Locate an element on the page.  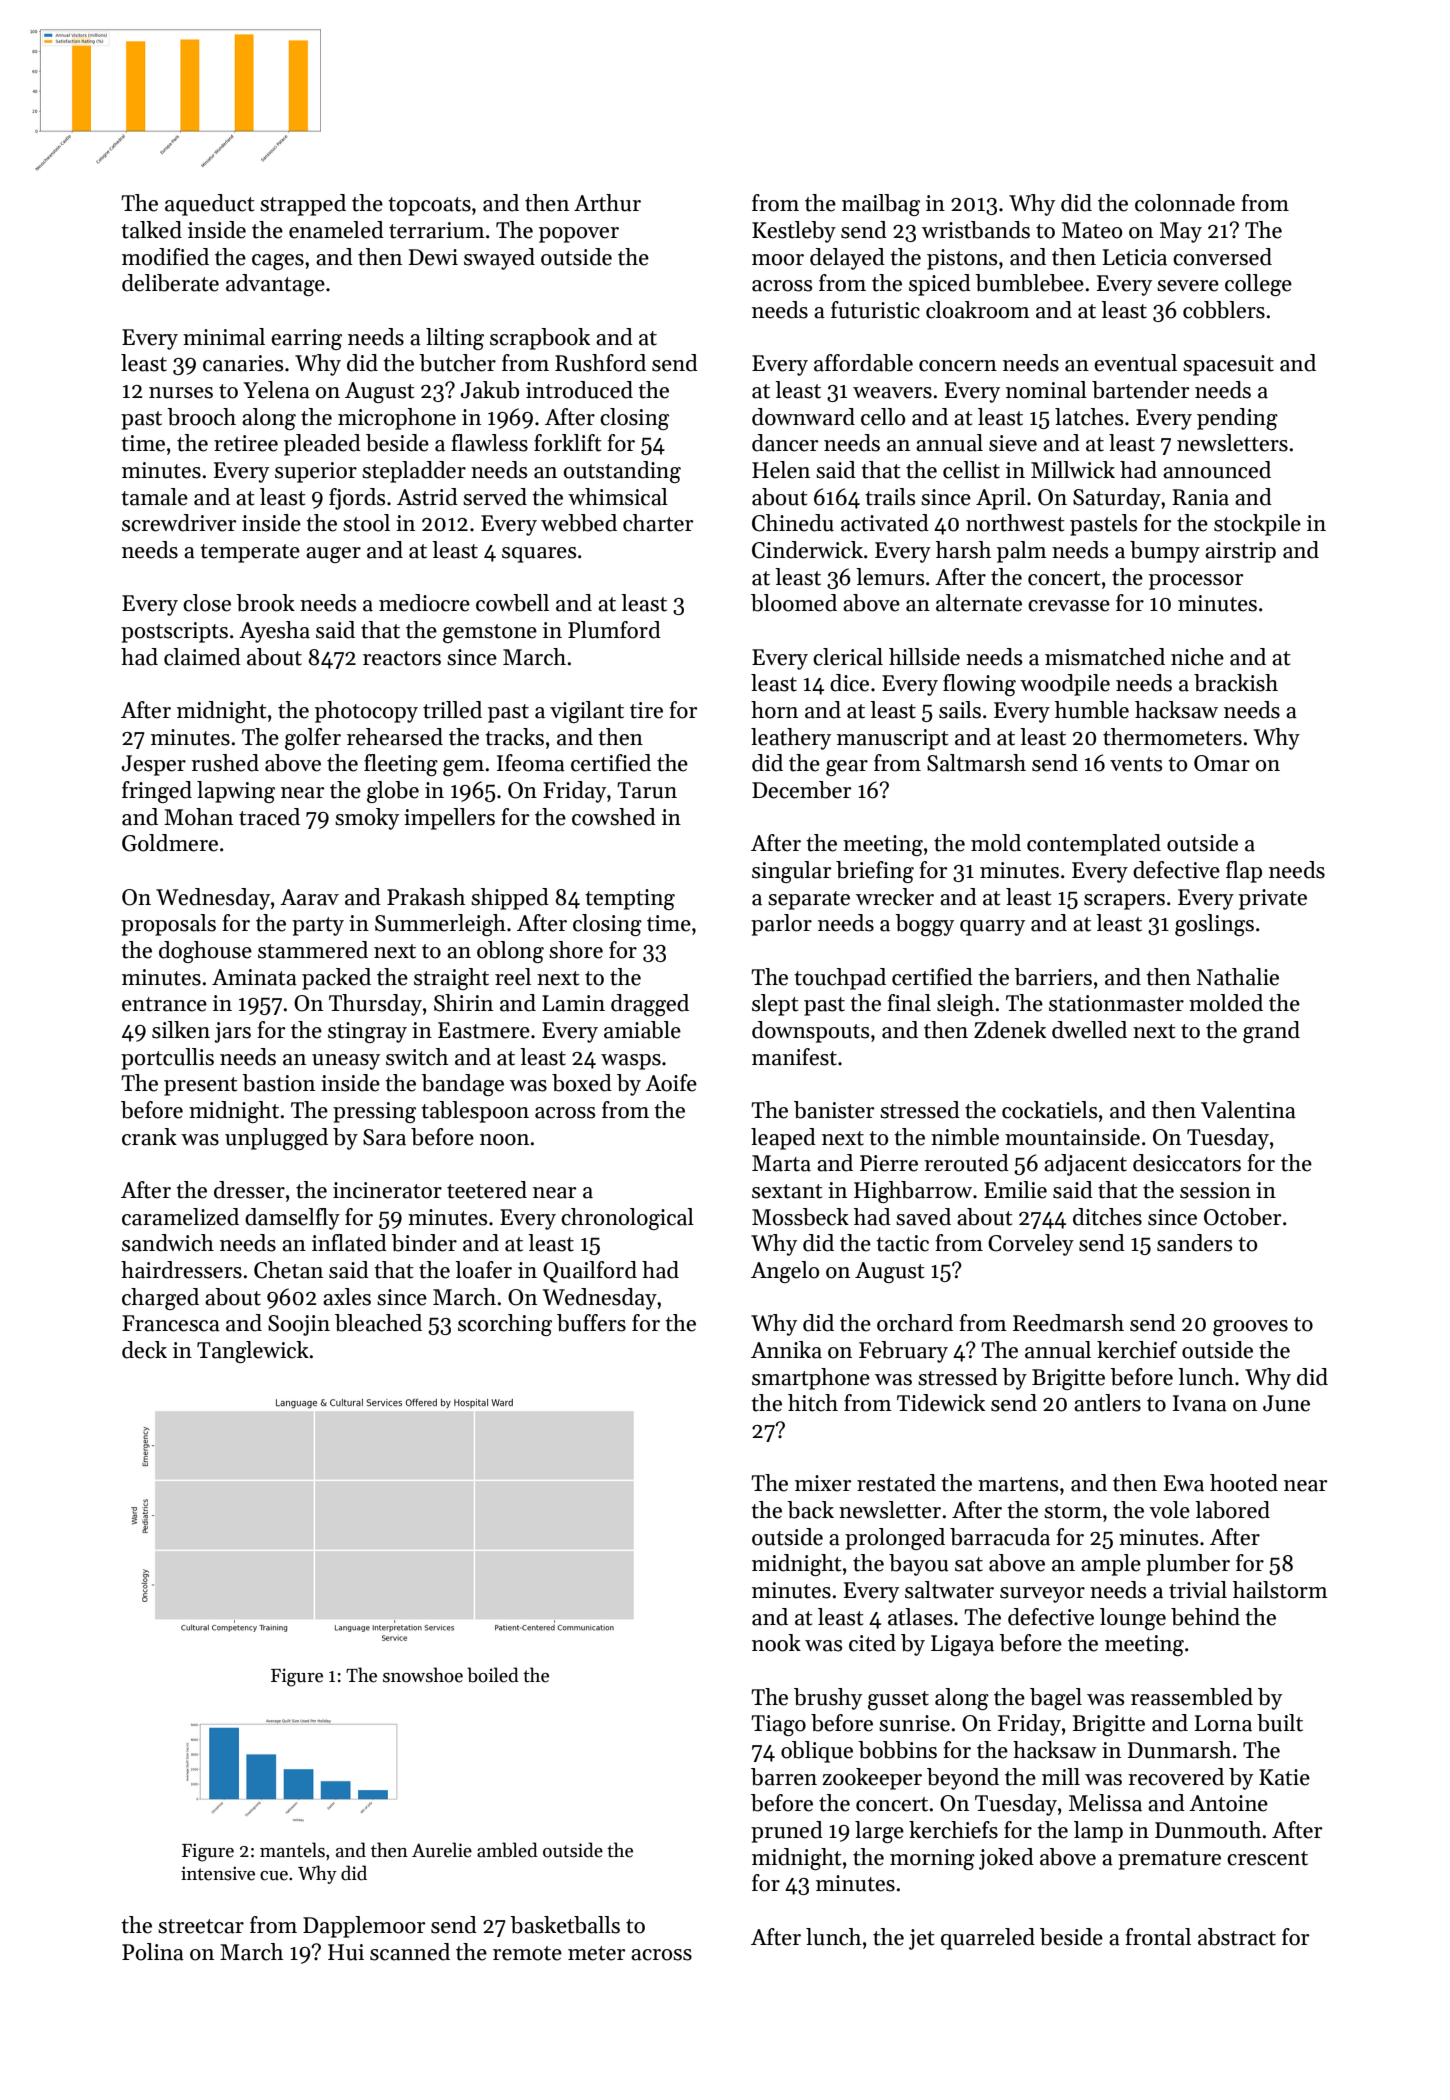
buffers is located at coordinates (591, 1323).
